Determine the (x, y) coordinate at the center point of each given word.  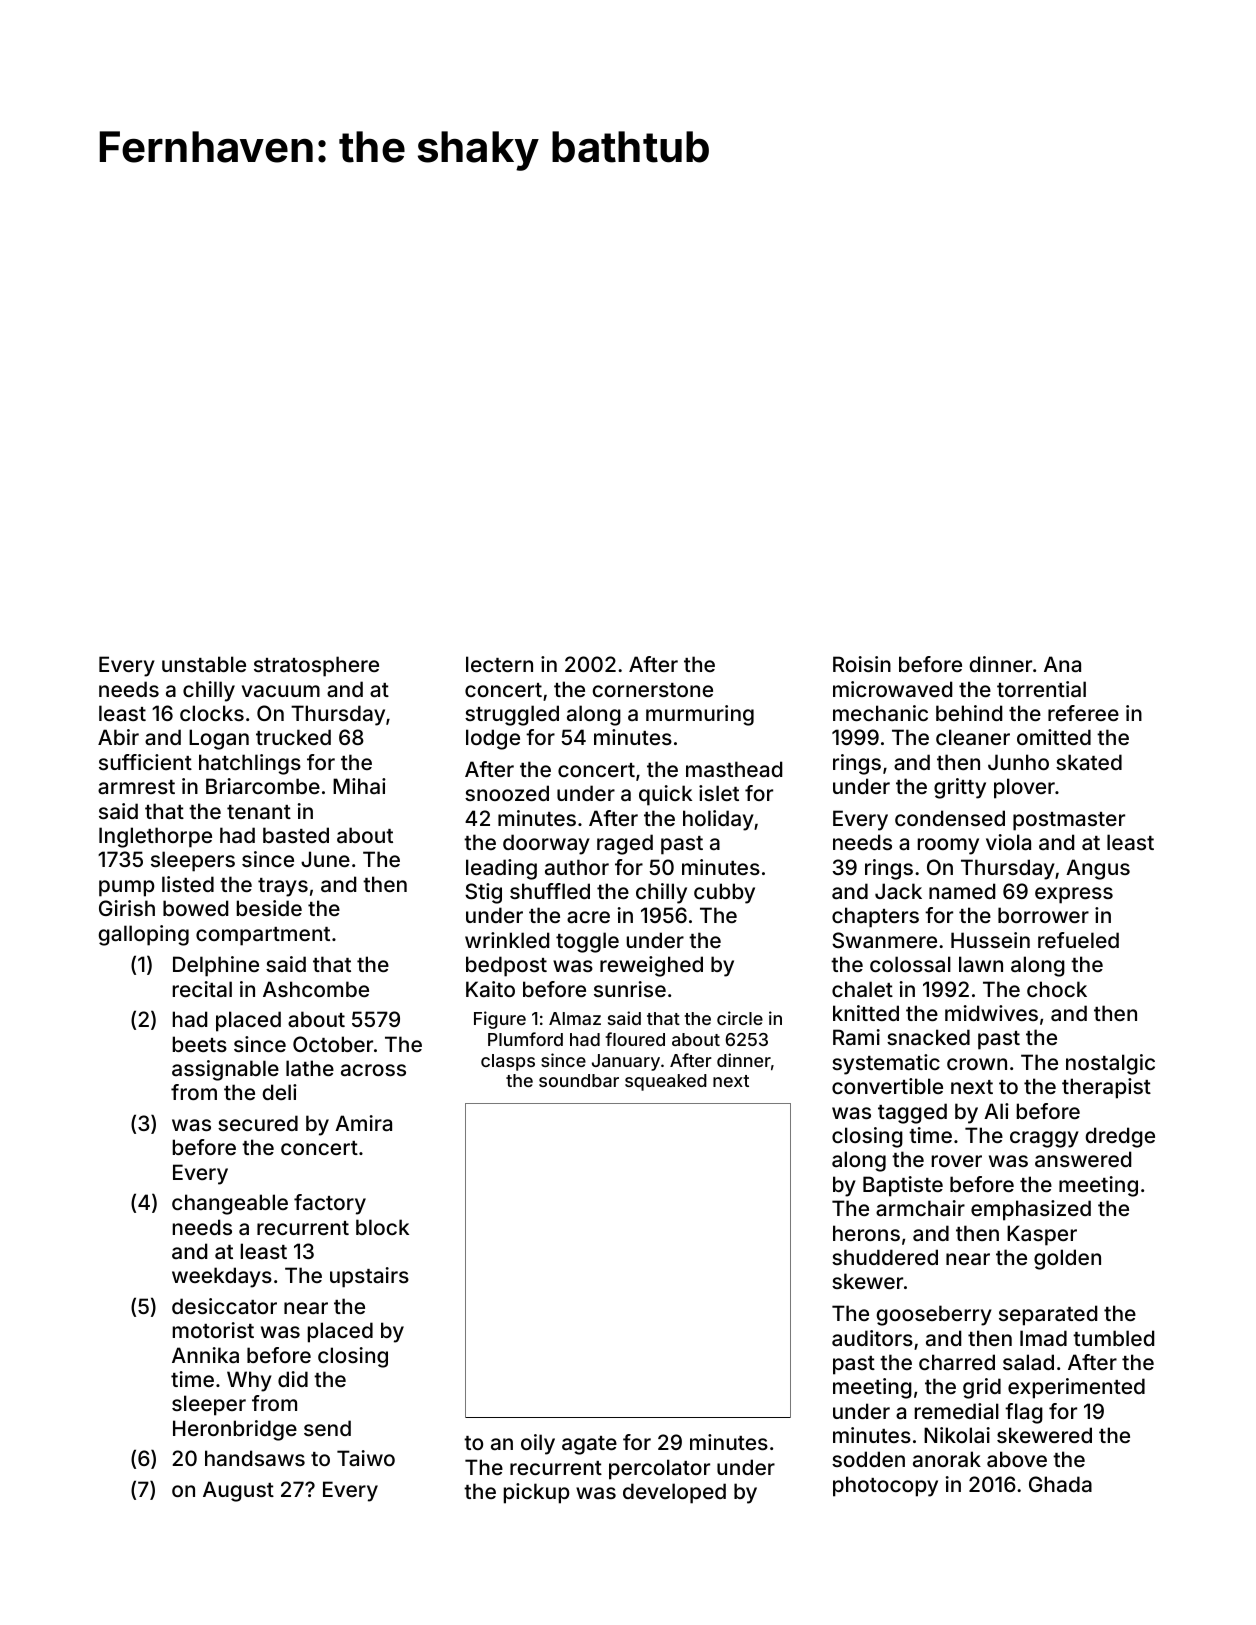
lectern (499, 664)
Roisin (862, 664)
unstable (204, 664)
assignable (225, 1070)
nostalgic (1110, 1064)
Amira (363, 1123)
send (327, 1428)
